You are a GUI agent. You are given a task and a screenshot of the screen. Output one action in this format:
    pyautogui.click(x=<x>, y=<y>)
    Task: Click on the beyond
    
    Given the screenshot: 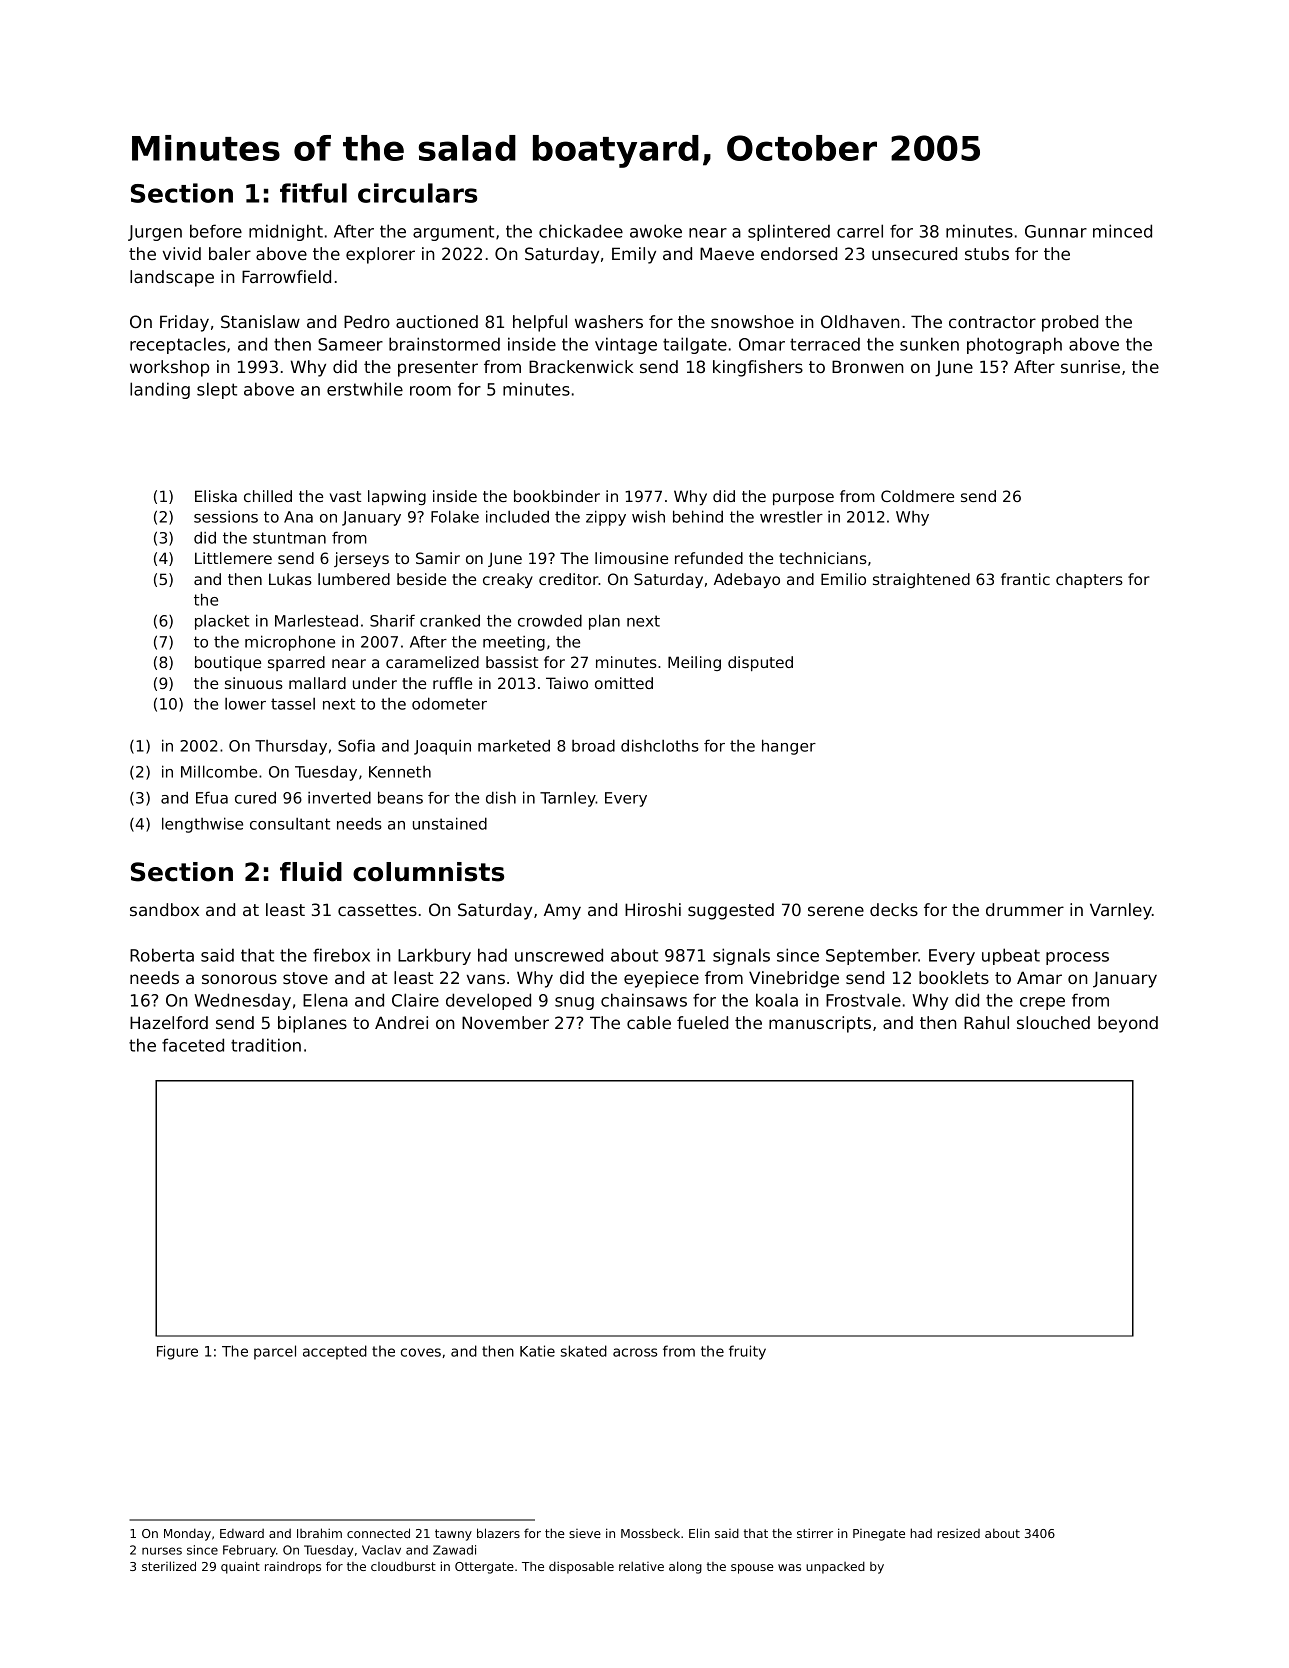 What is the action you would take?
    pyautogui.click(x=1128, y=1024)
